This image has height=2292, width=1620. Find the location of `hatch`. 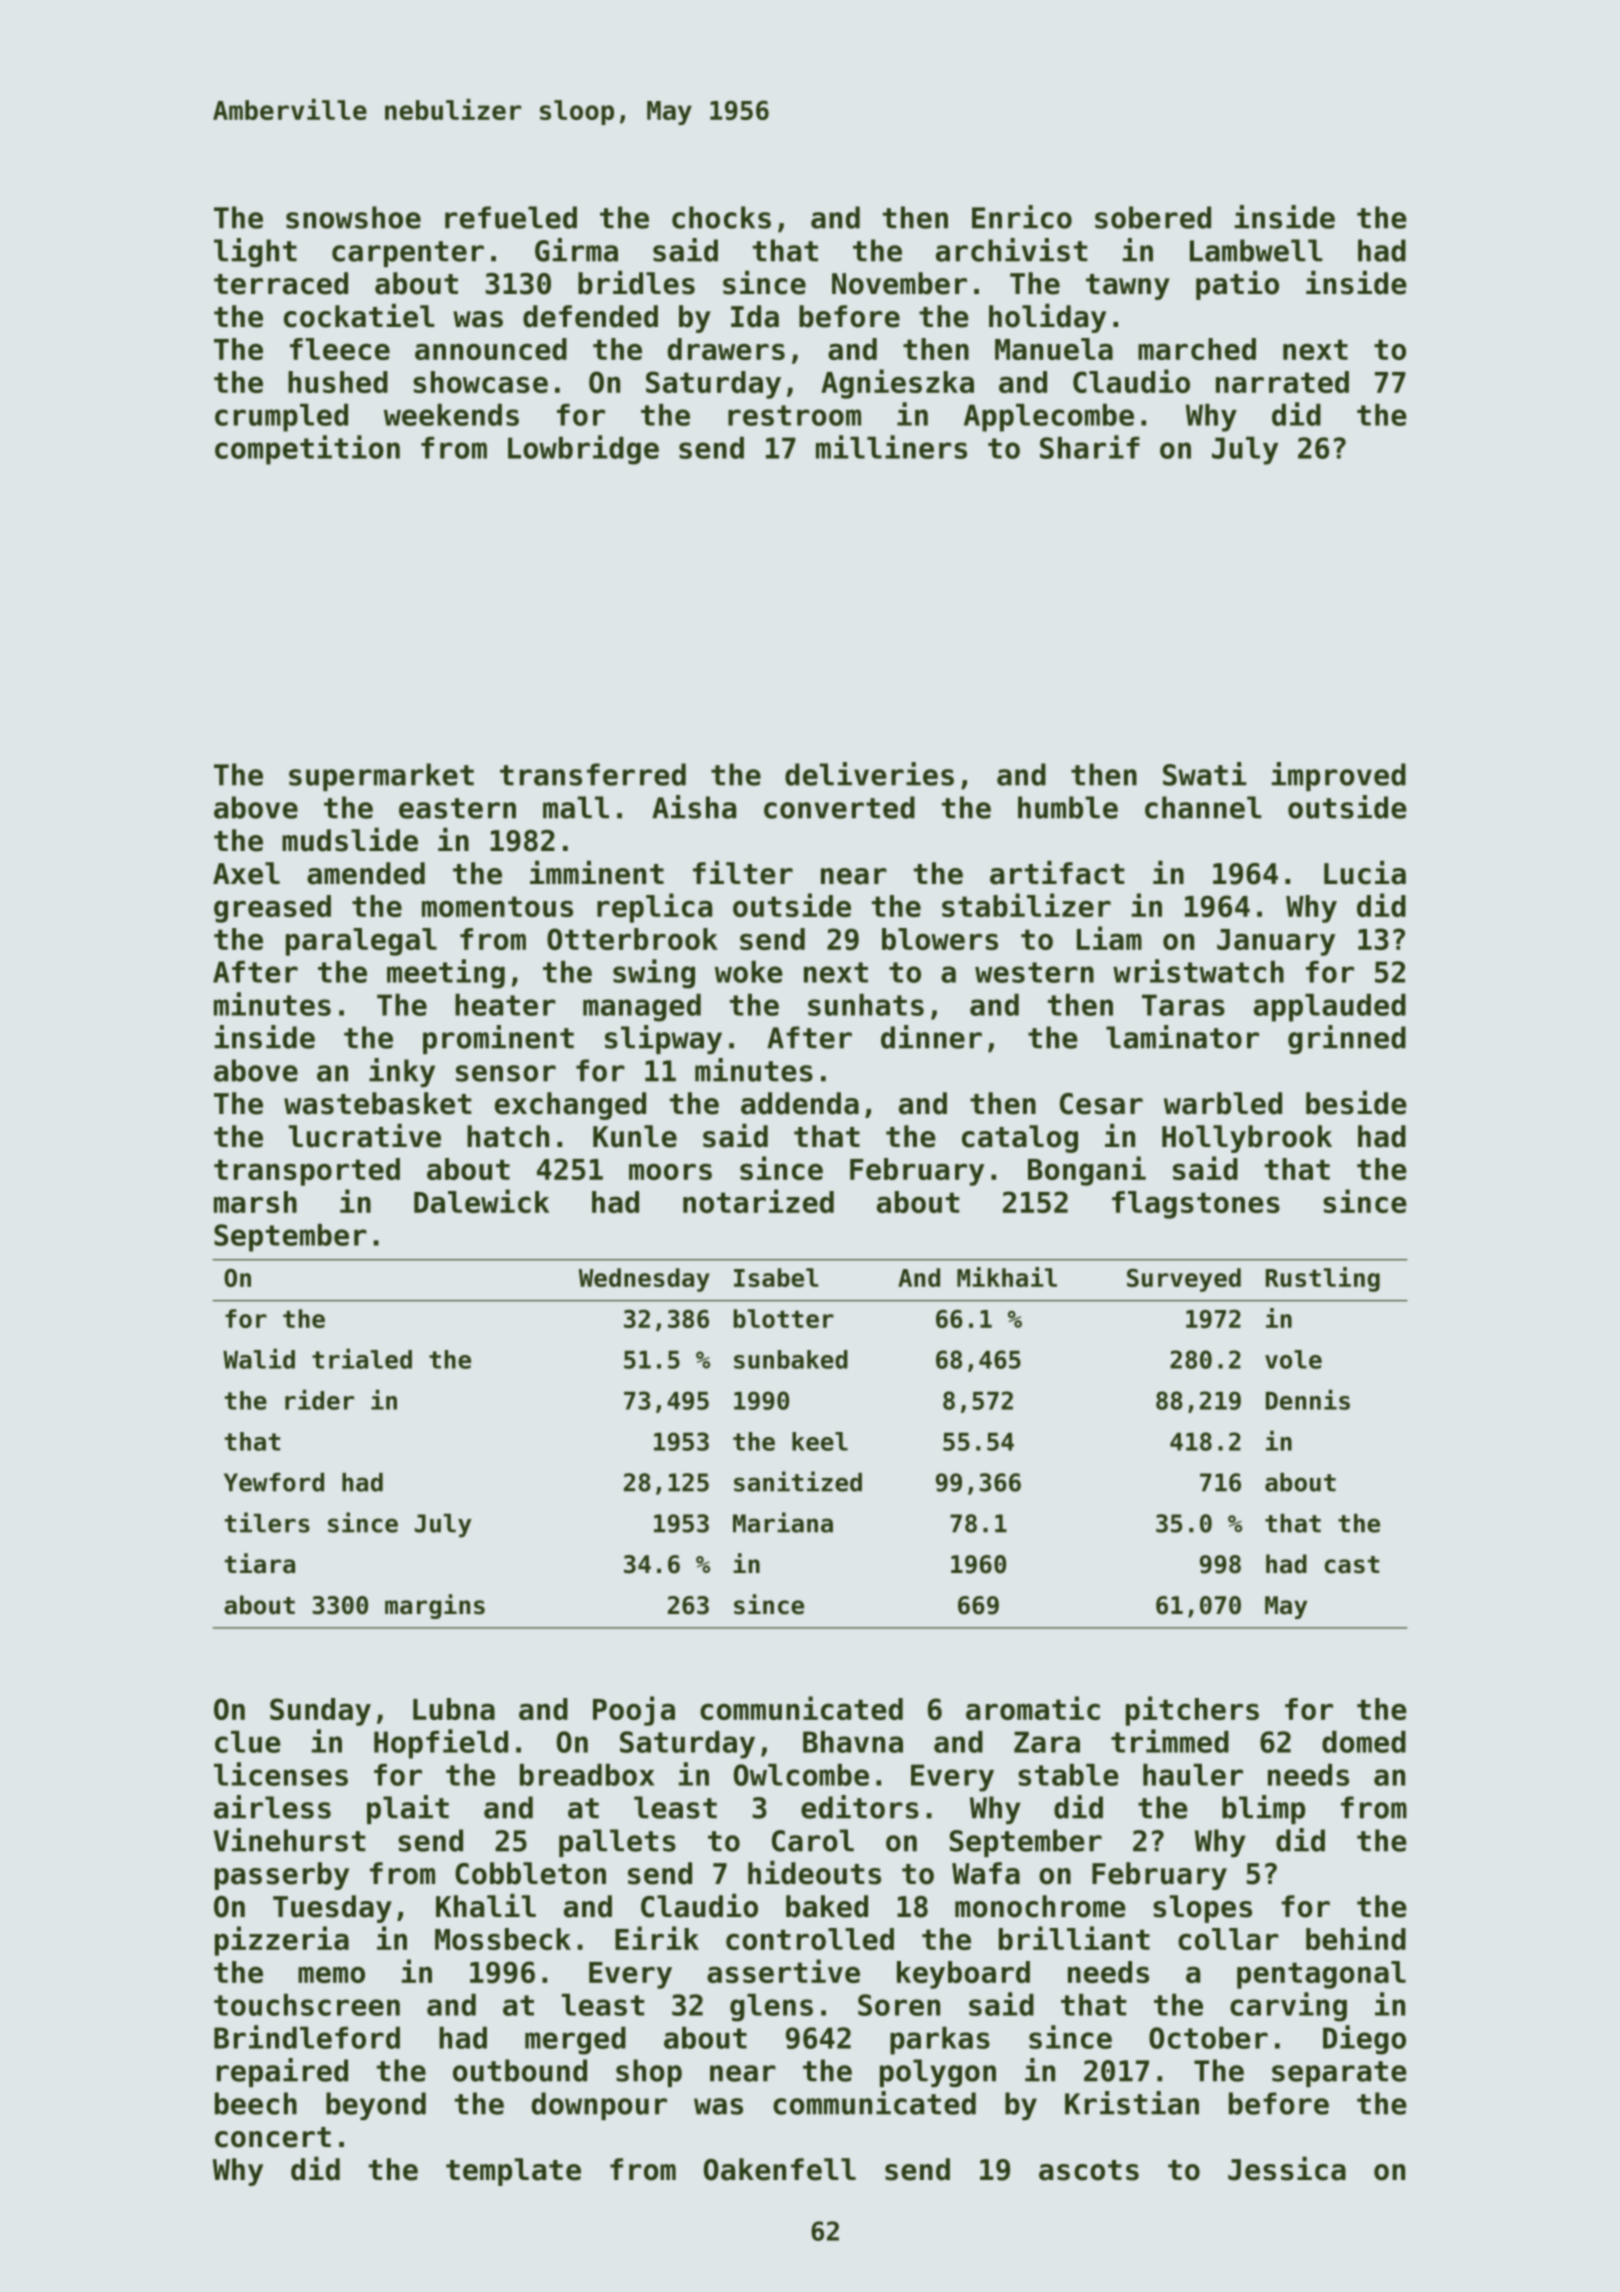

hatch is located at coordinates (508, 1136).
